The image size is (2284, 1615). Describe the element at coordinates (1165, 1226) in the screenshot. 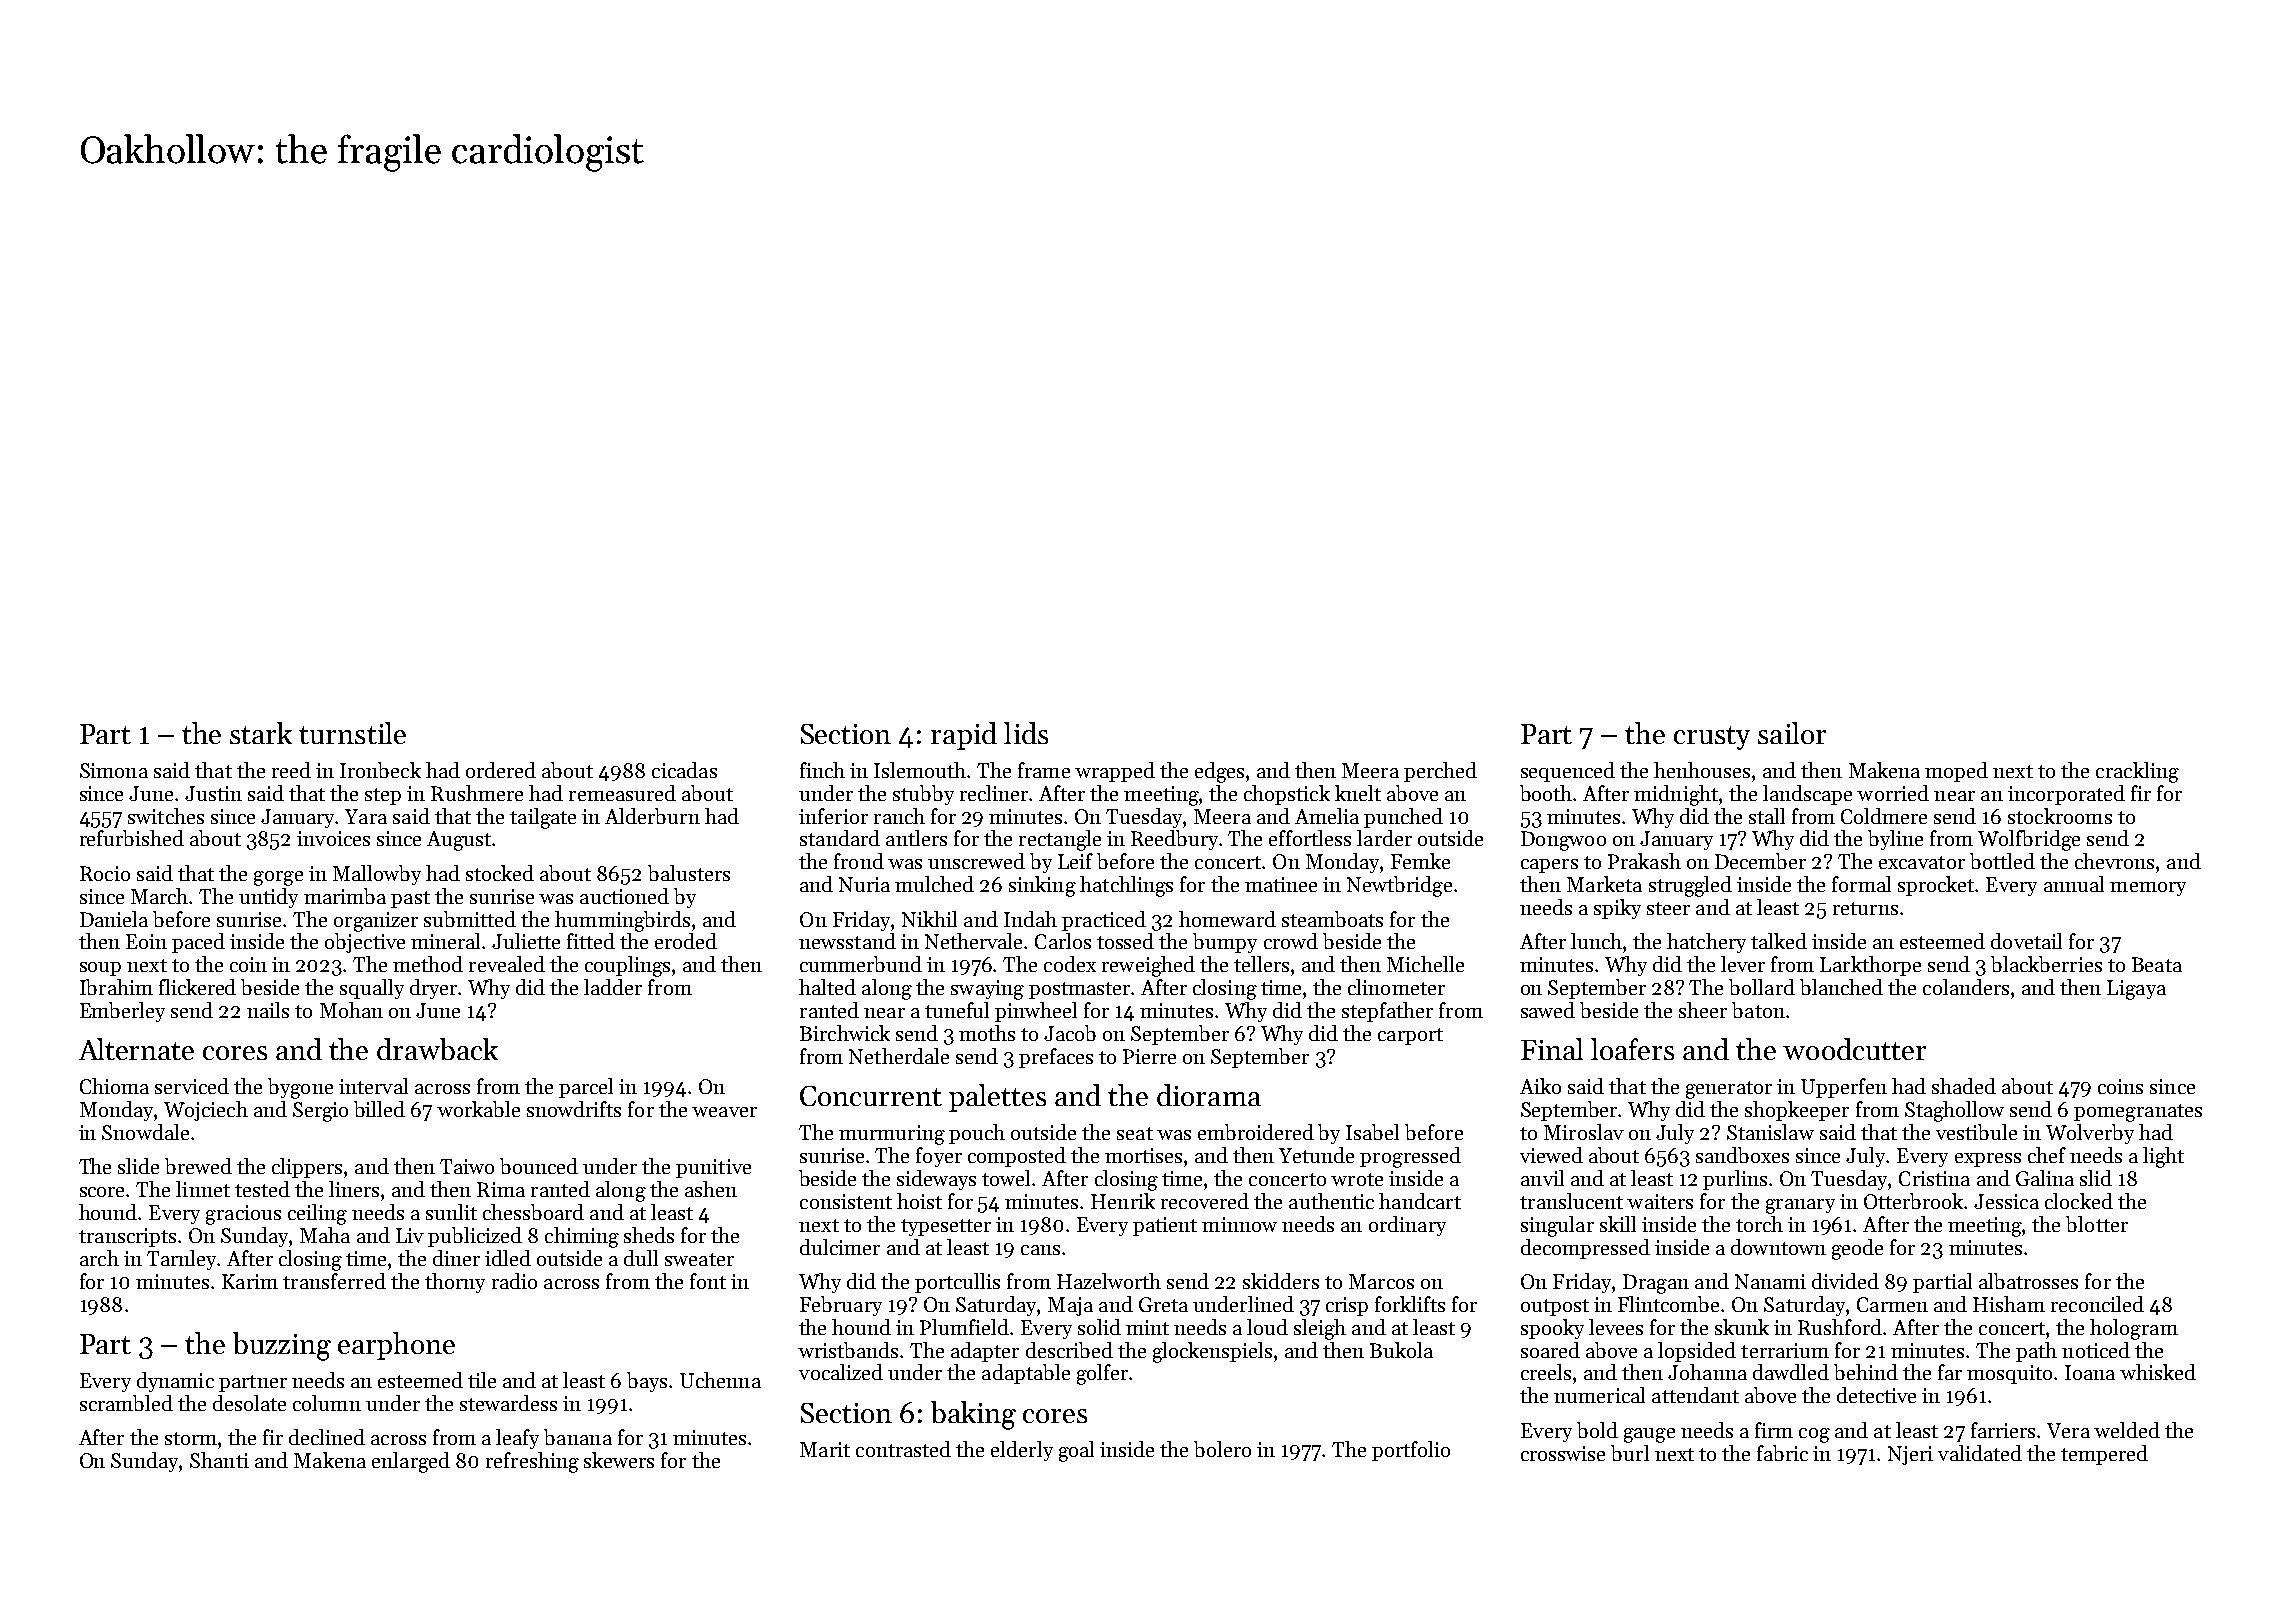

I see `patient` at that location.
